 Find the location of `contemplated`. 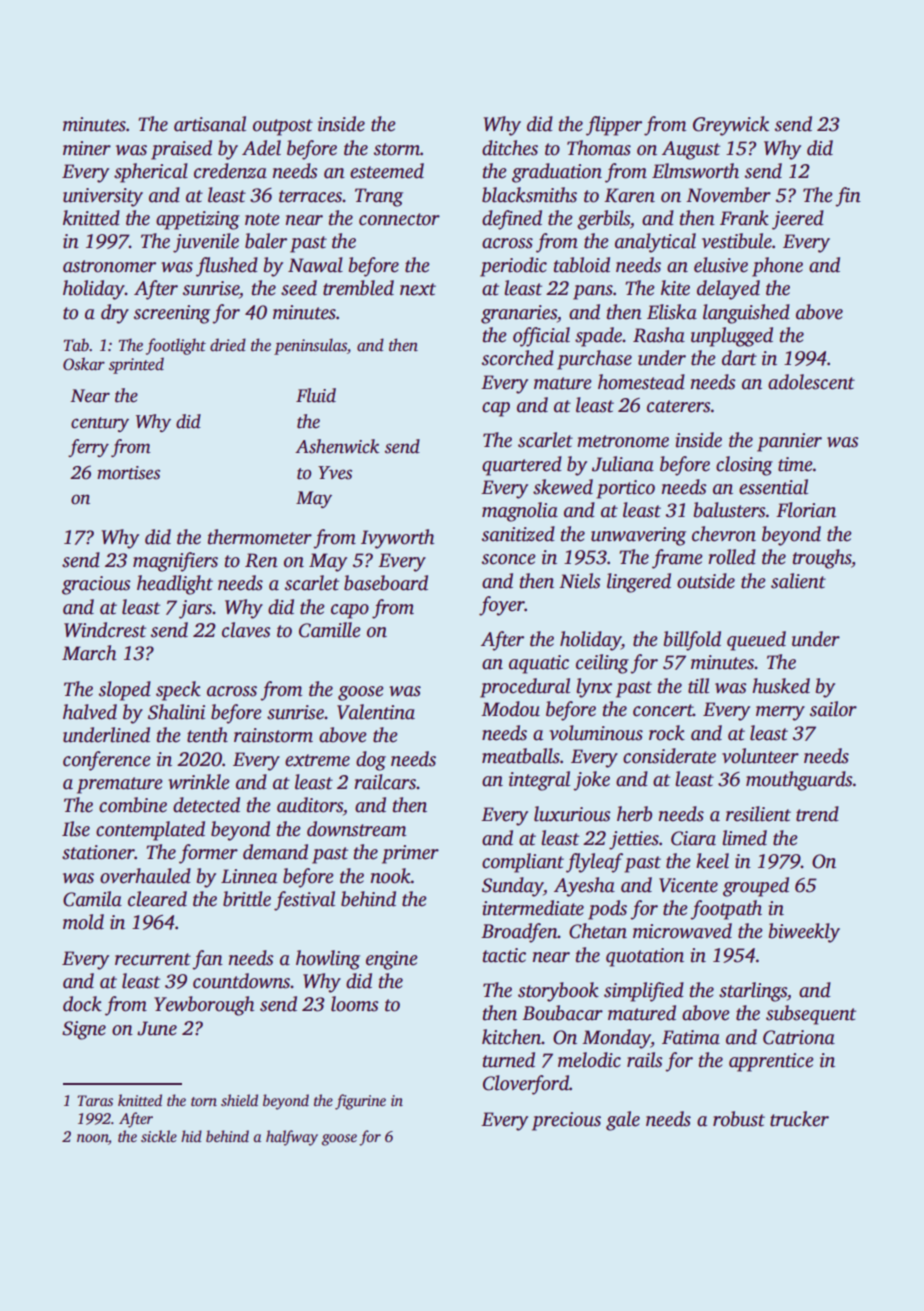

contemplated is located at coordinates (150, 831).
